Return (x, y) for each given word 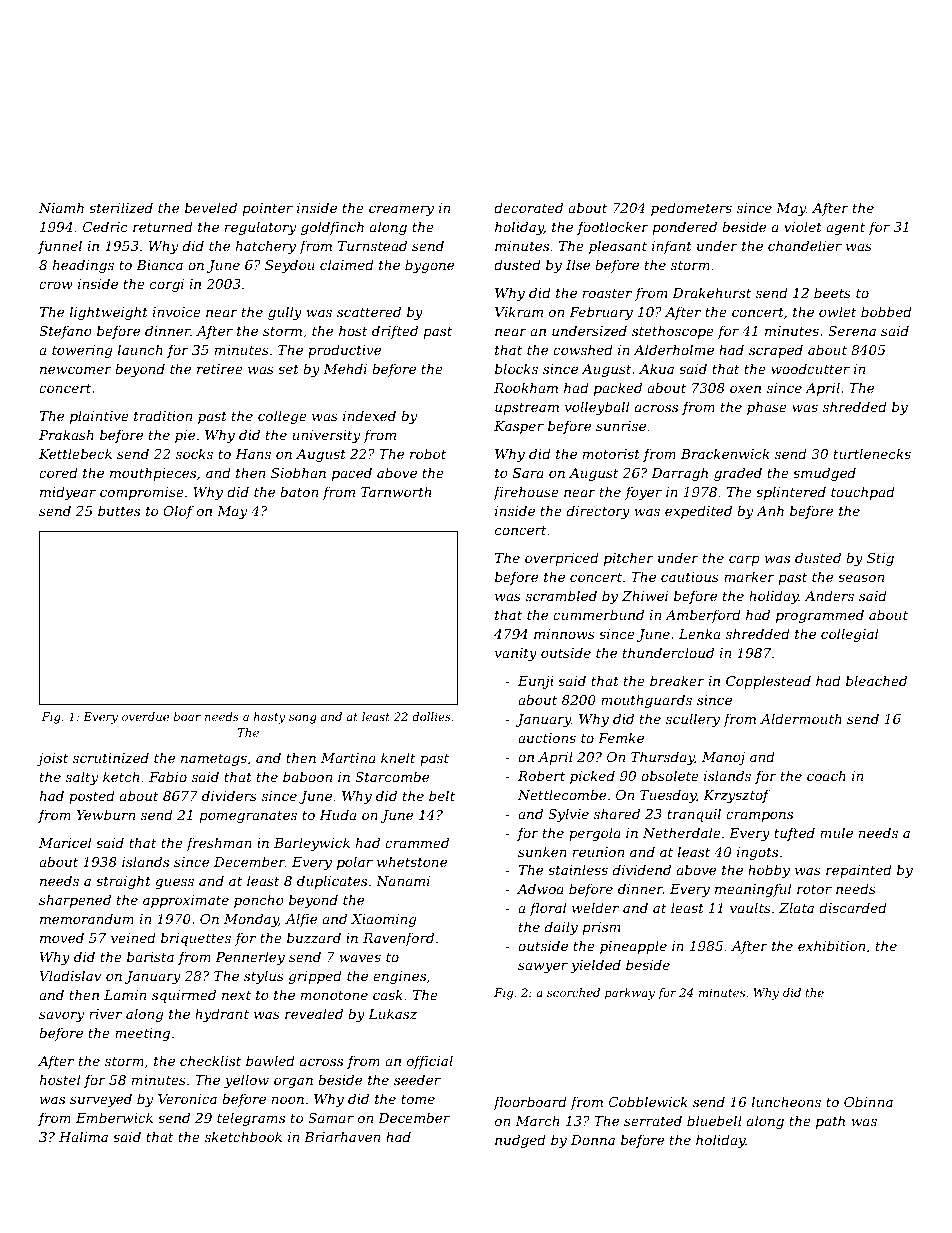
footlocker (613, 228)
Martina (348, 758)
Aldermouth (801, 718)
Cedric (105, 226)
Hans (253, 454)
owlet (838, 311)
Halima (83, 1136)
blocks (516, 368)
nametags (214, 760)
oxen (745, 389)
